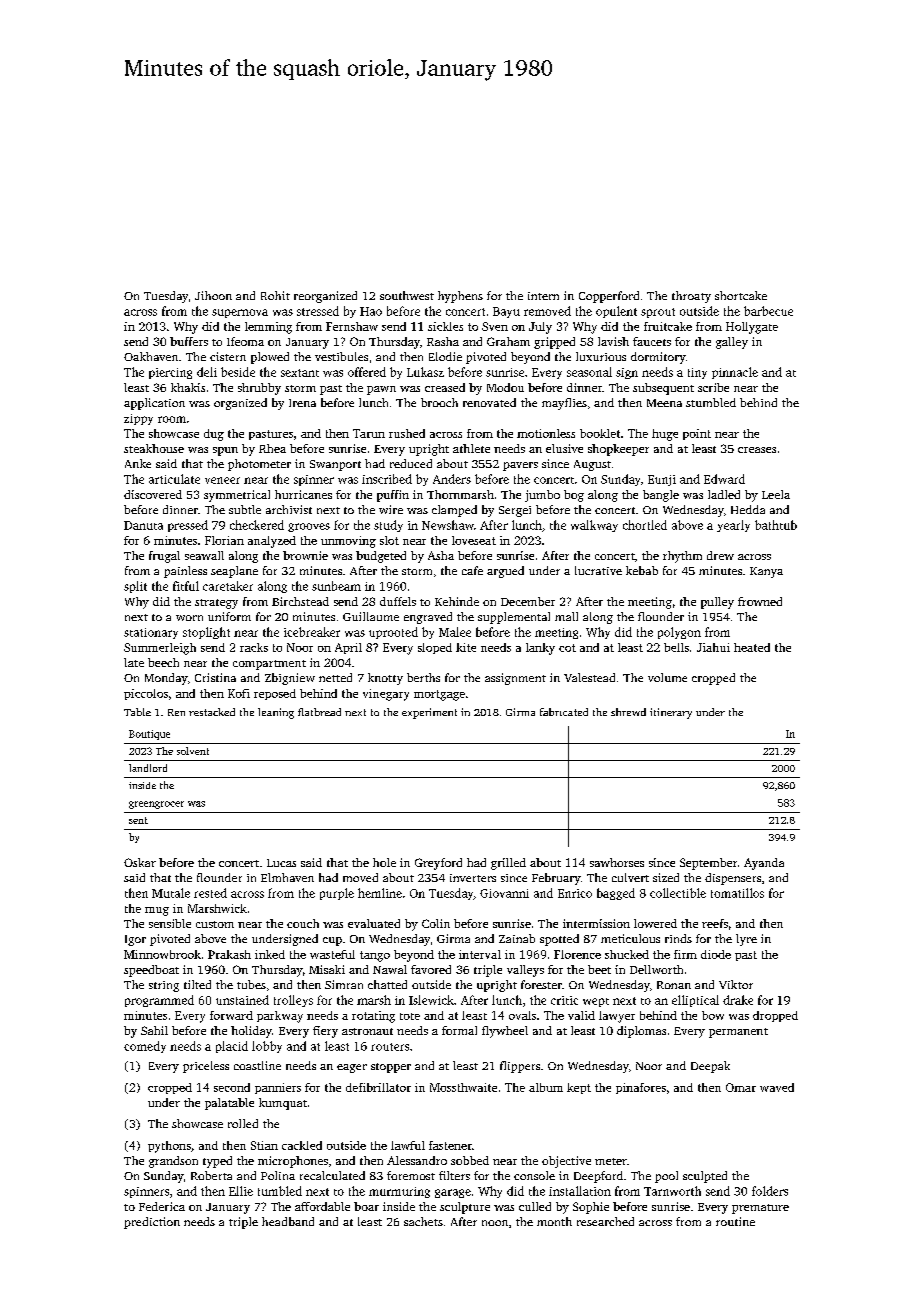 This page has width=924, height=1308. Describe the element at coordinates (581, 1015) in the page. I see `valid` at that location.
